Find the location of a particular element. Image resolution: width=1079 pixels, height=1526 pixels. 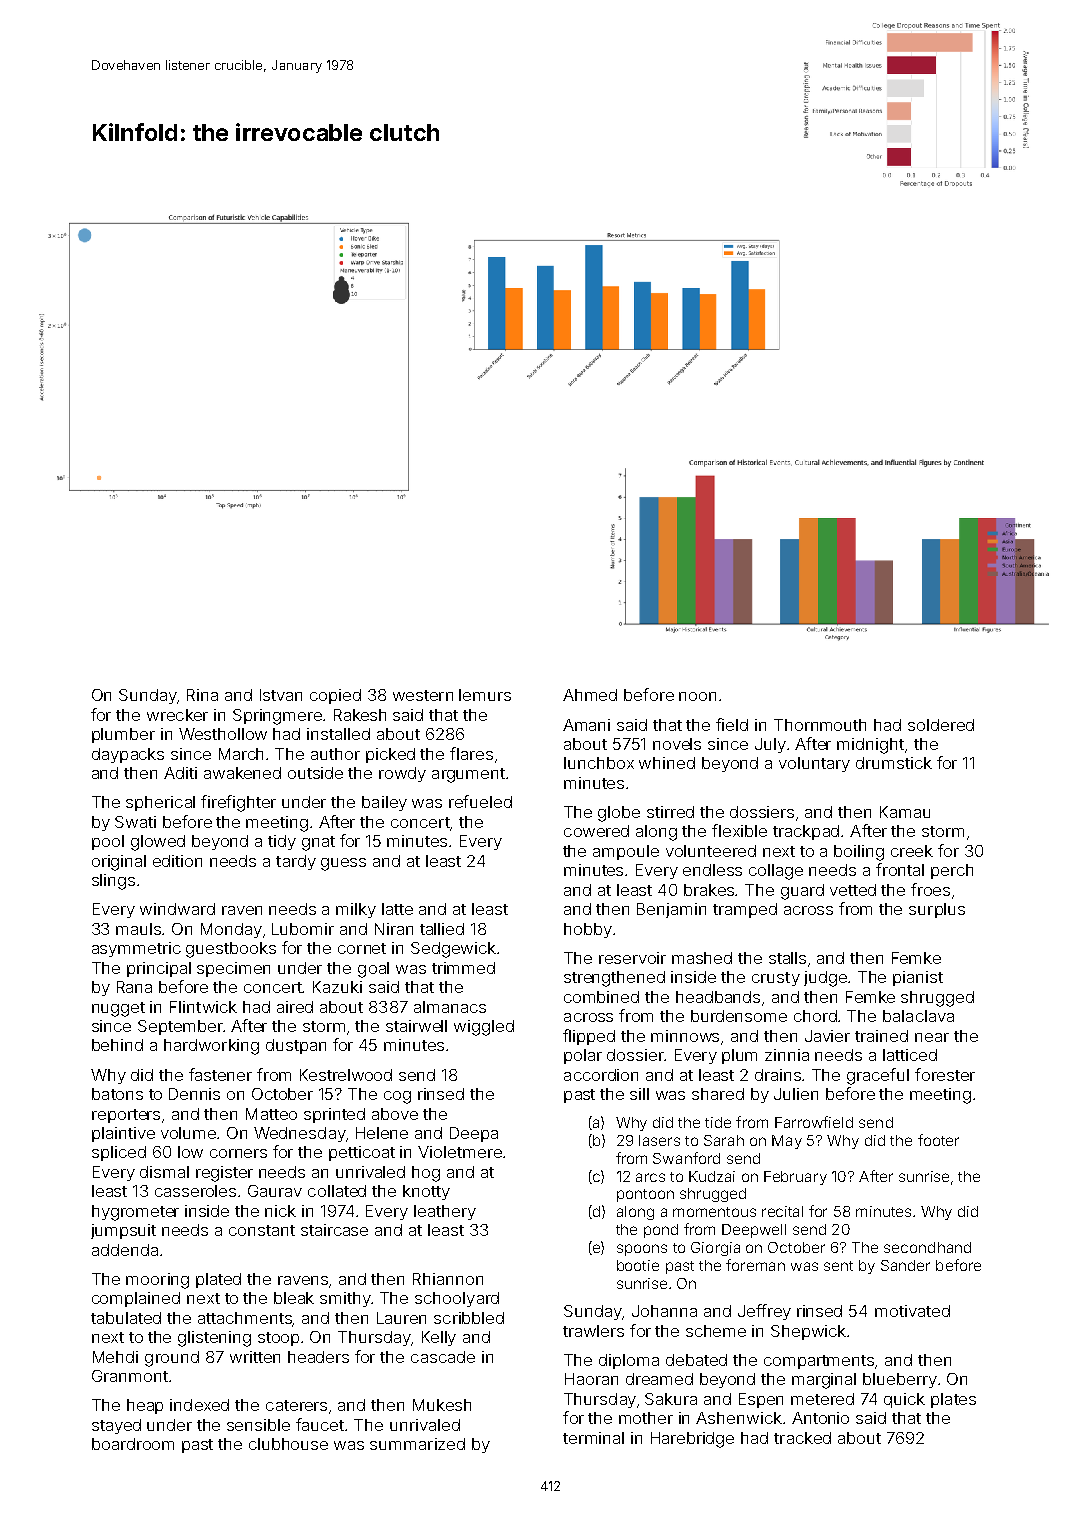

reservoir is located at coordinates (632, 958).
